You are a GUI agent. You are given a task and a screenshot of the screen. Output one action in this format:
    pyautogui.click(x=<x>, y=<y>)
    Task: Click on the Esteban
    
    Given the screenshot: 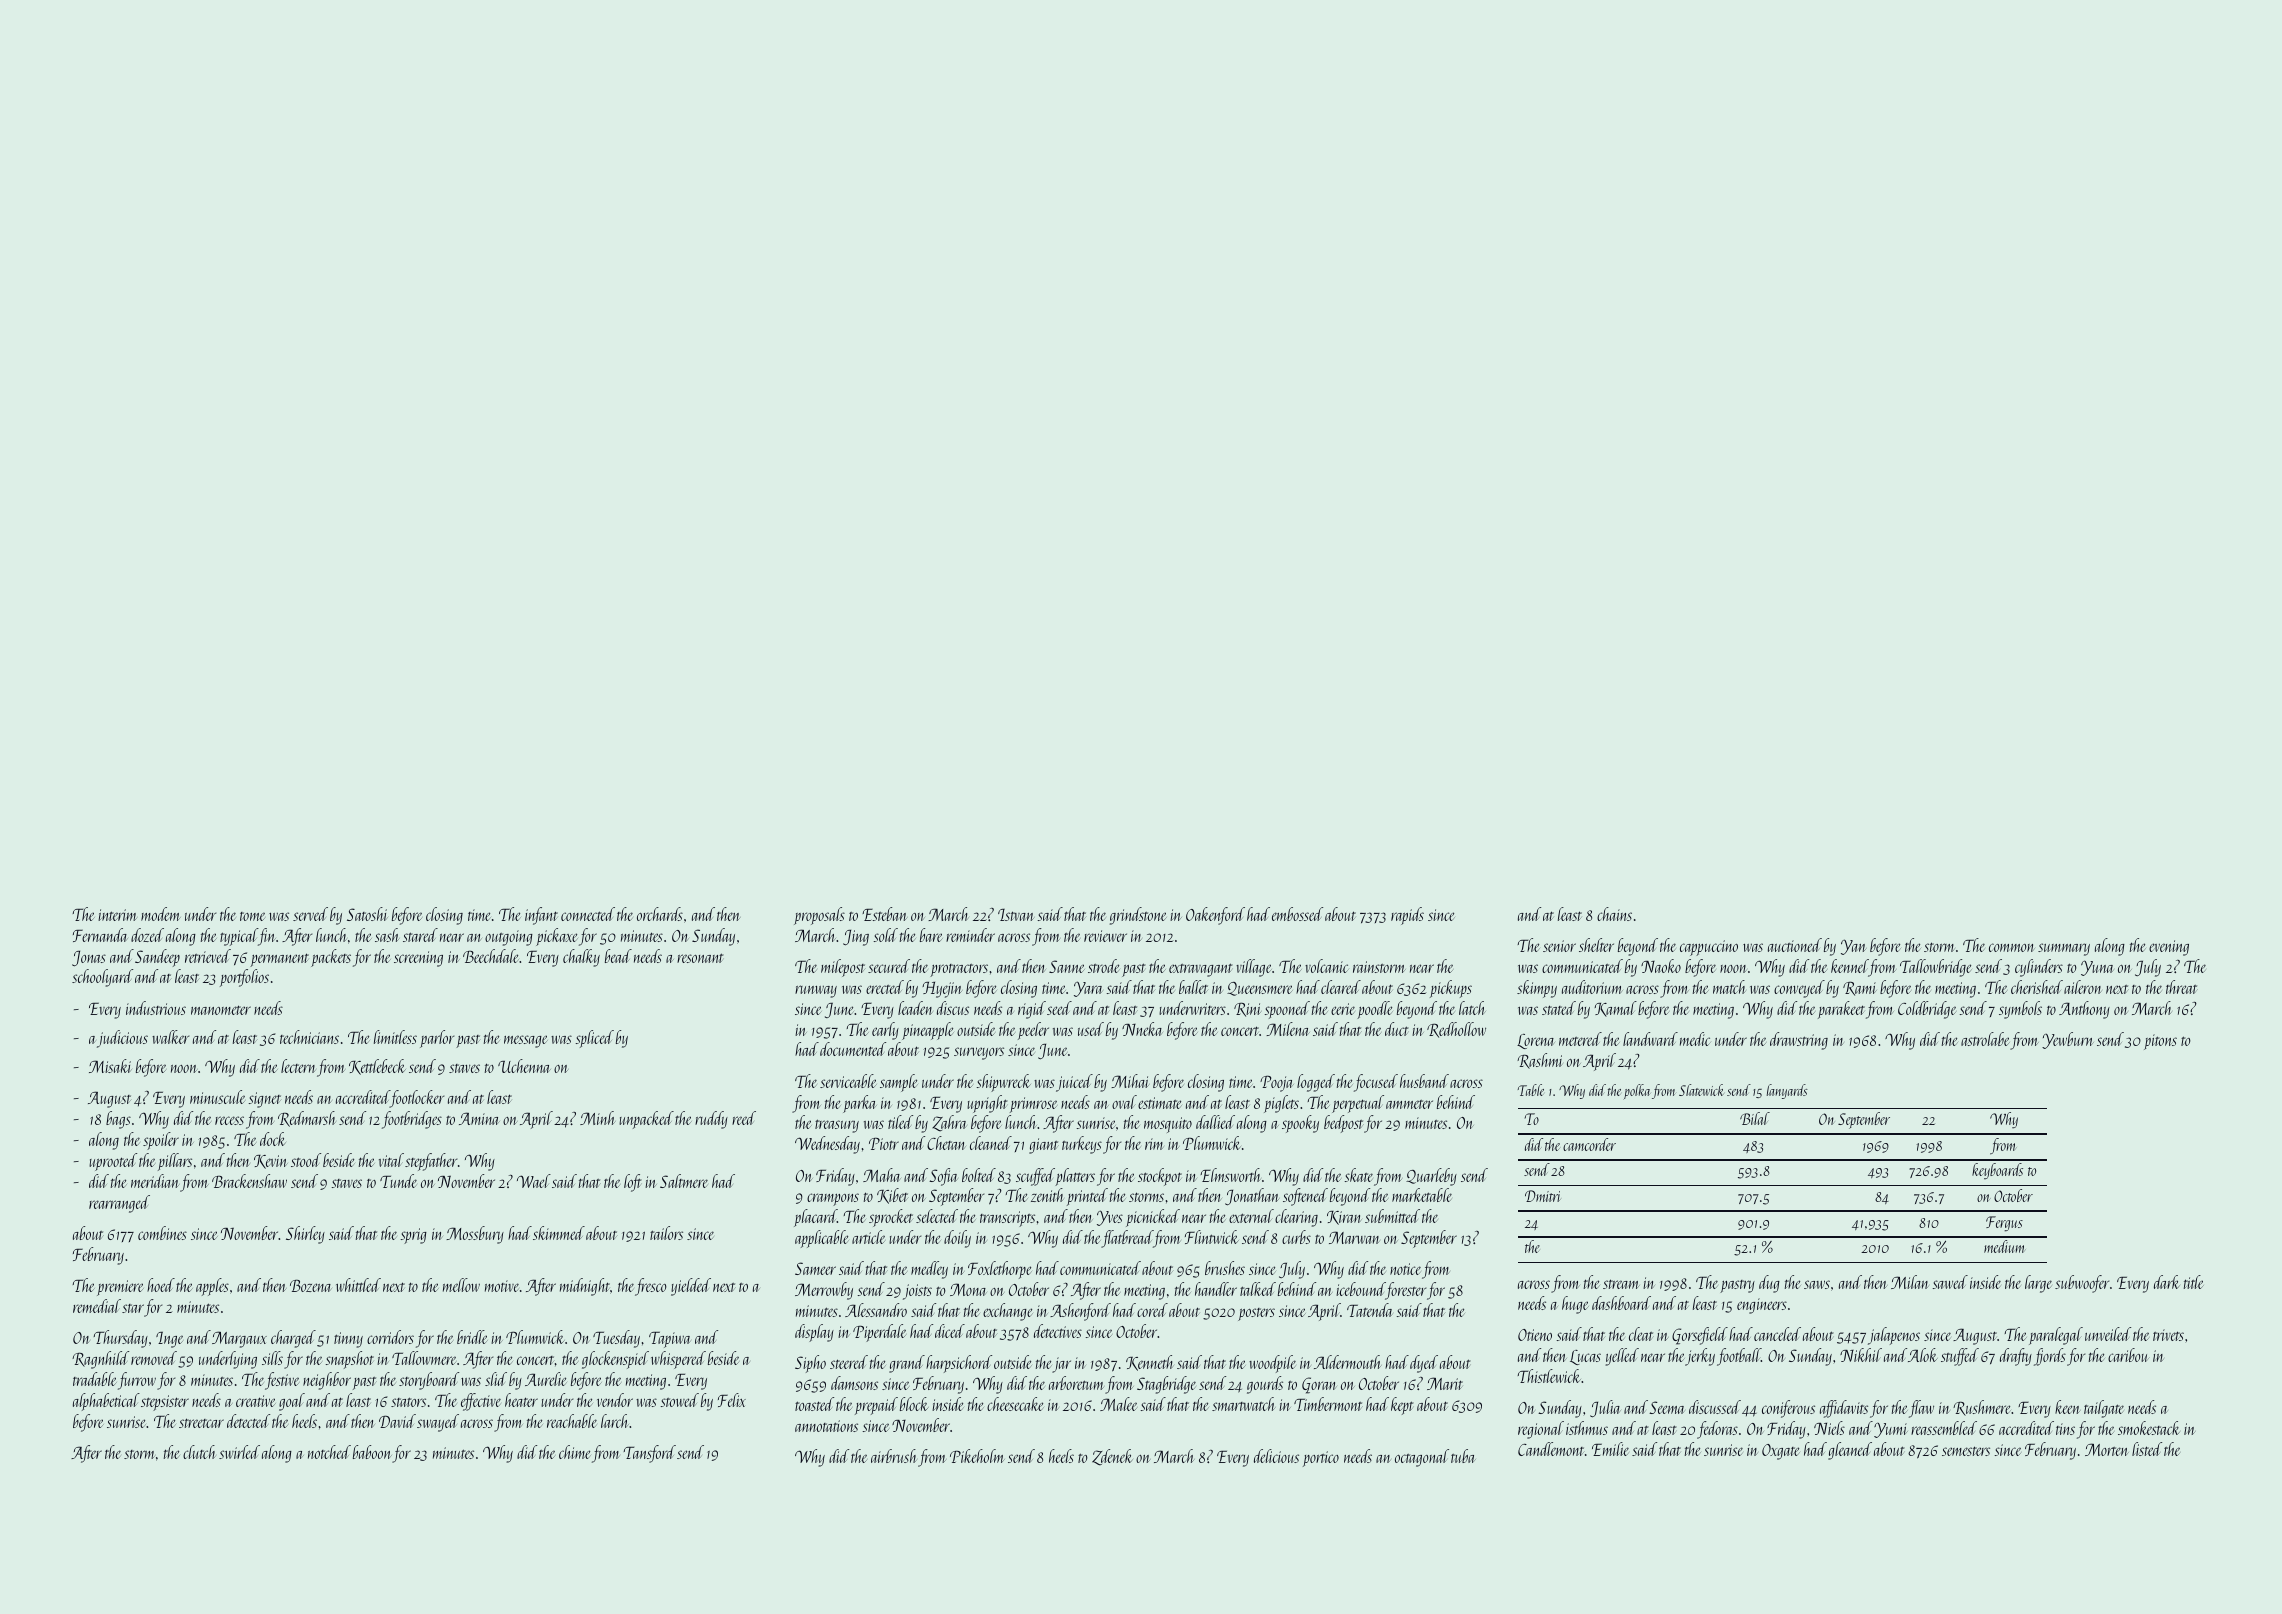 What is the action you would take?
    pyautogui.click(x=884, y=914)
